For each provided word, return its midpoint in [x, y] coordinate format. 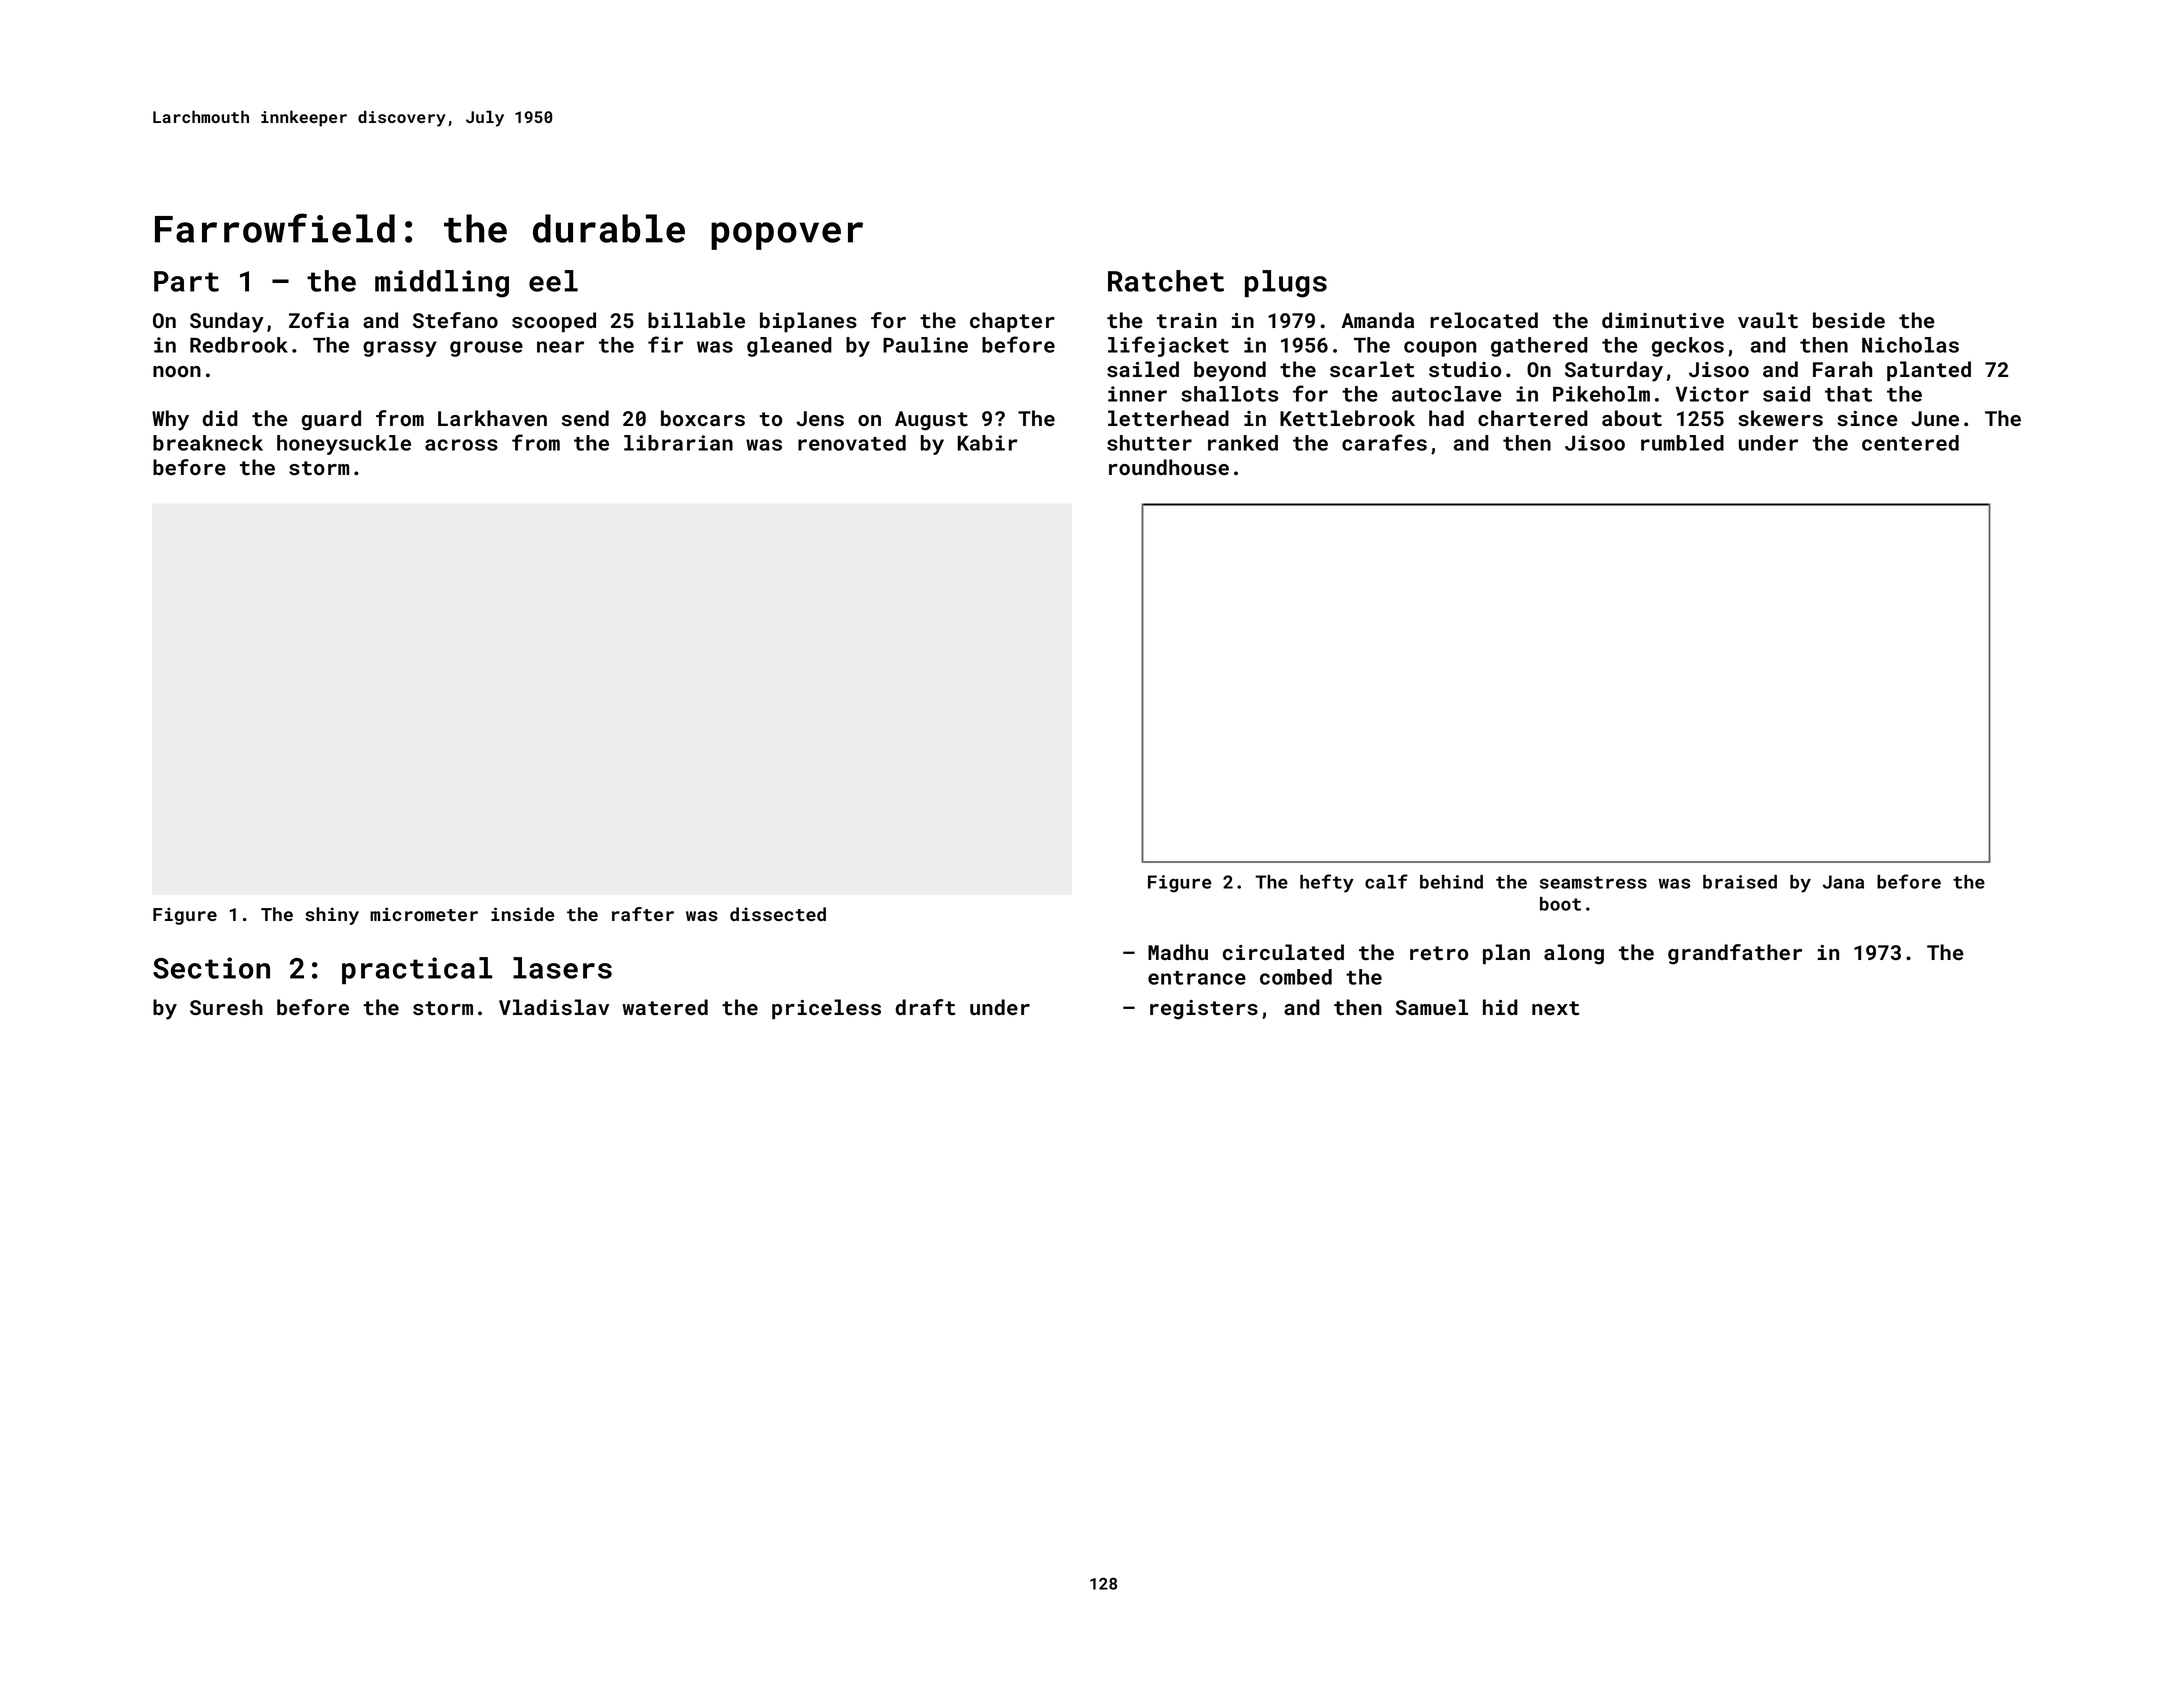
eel [553, 281]
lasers [562, 968]
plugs [1286, 284]
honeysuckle [344, 445]
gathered [1539, 347]
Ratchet [1166, 281]
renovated [852, 443]
